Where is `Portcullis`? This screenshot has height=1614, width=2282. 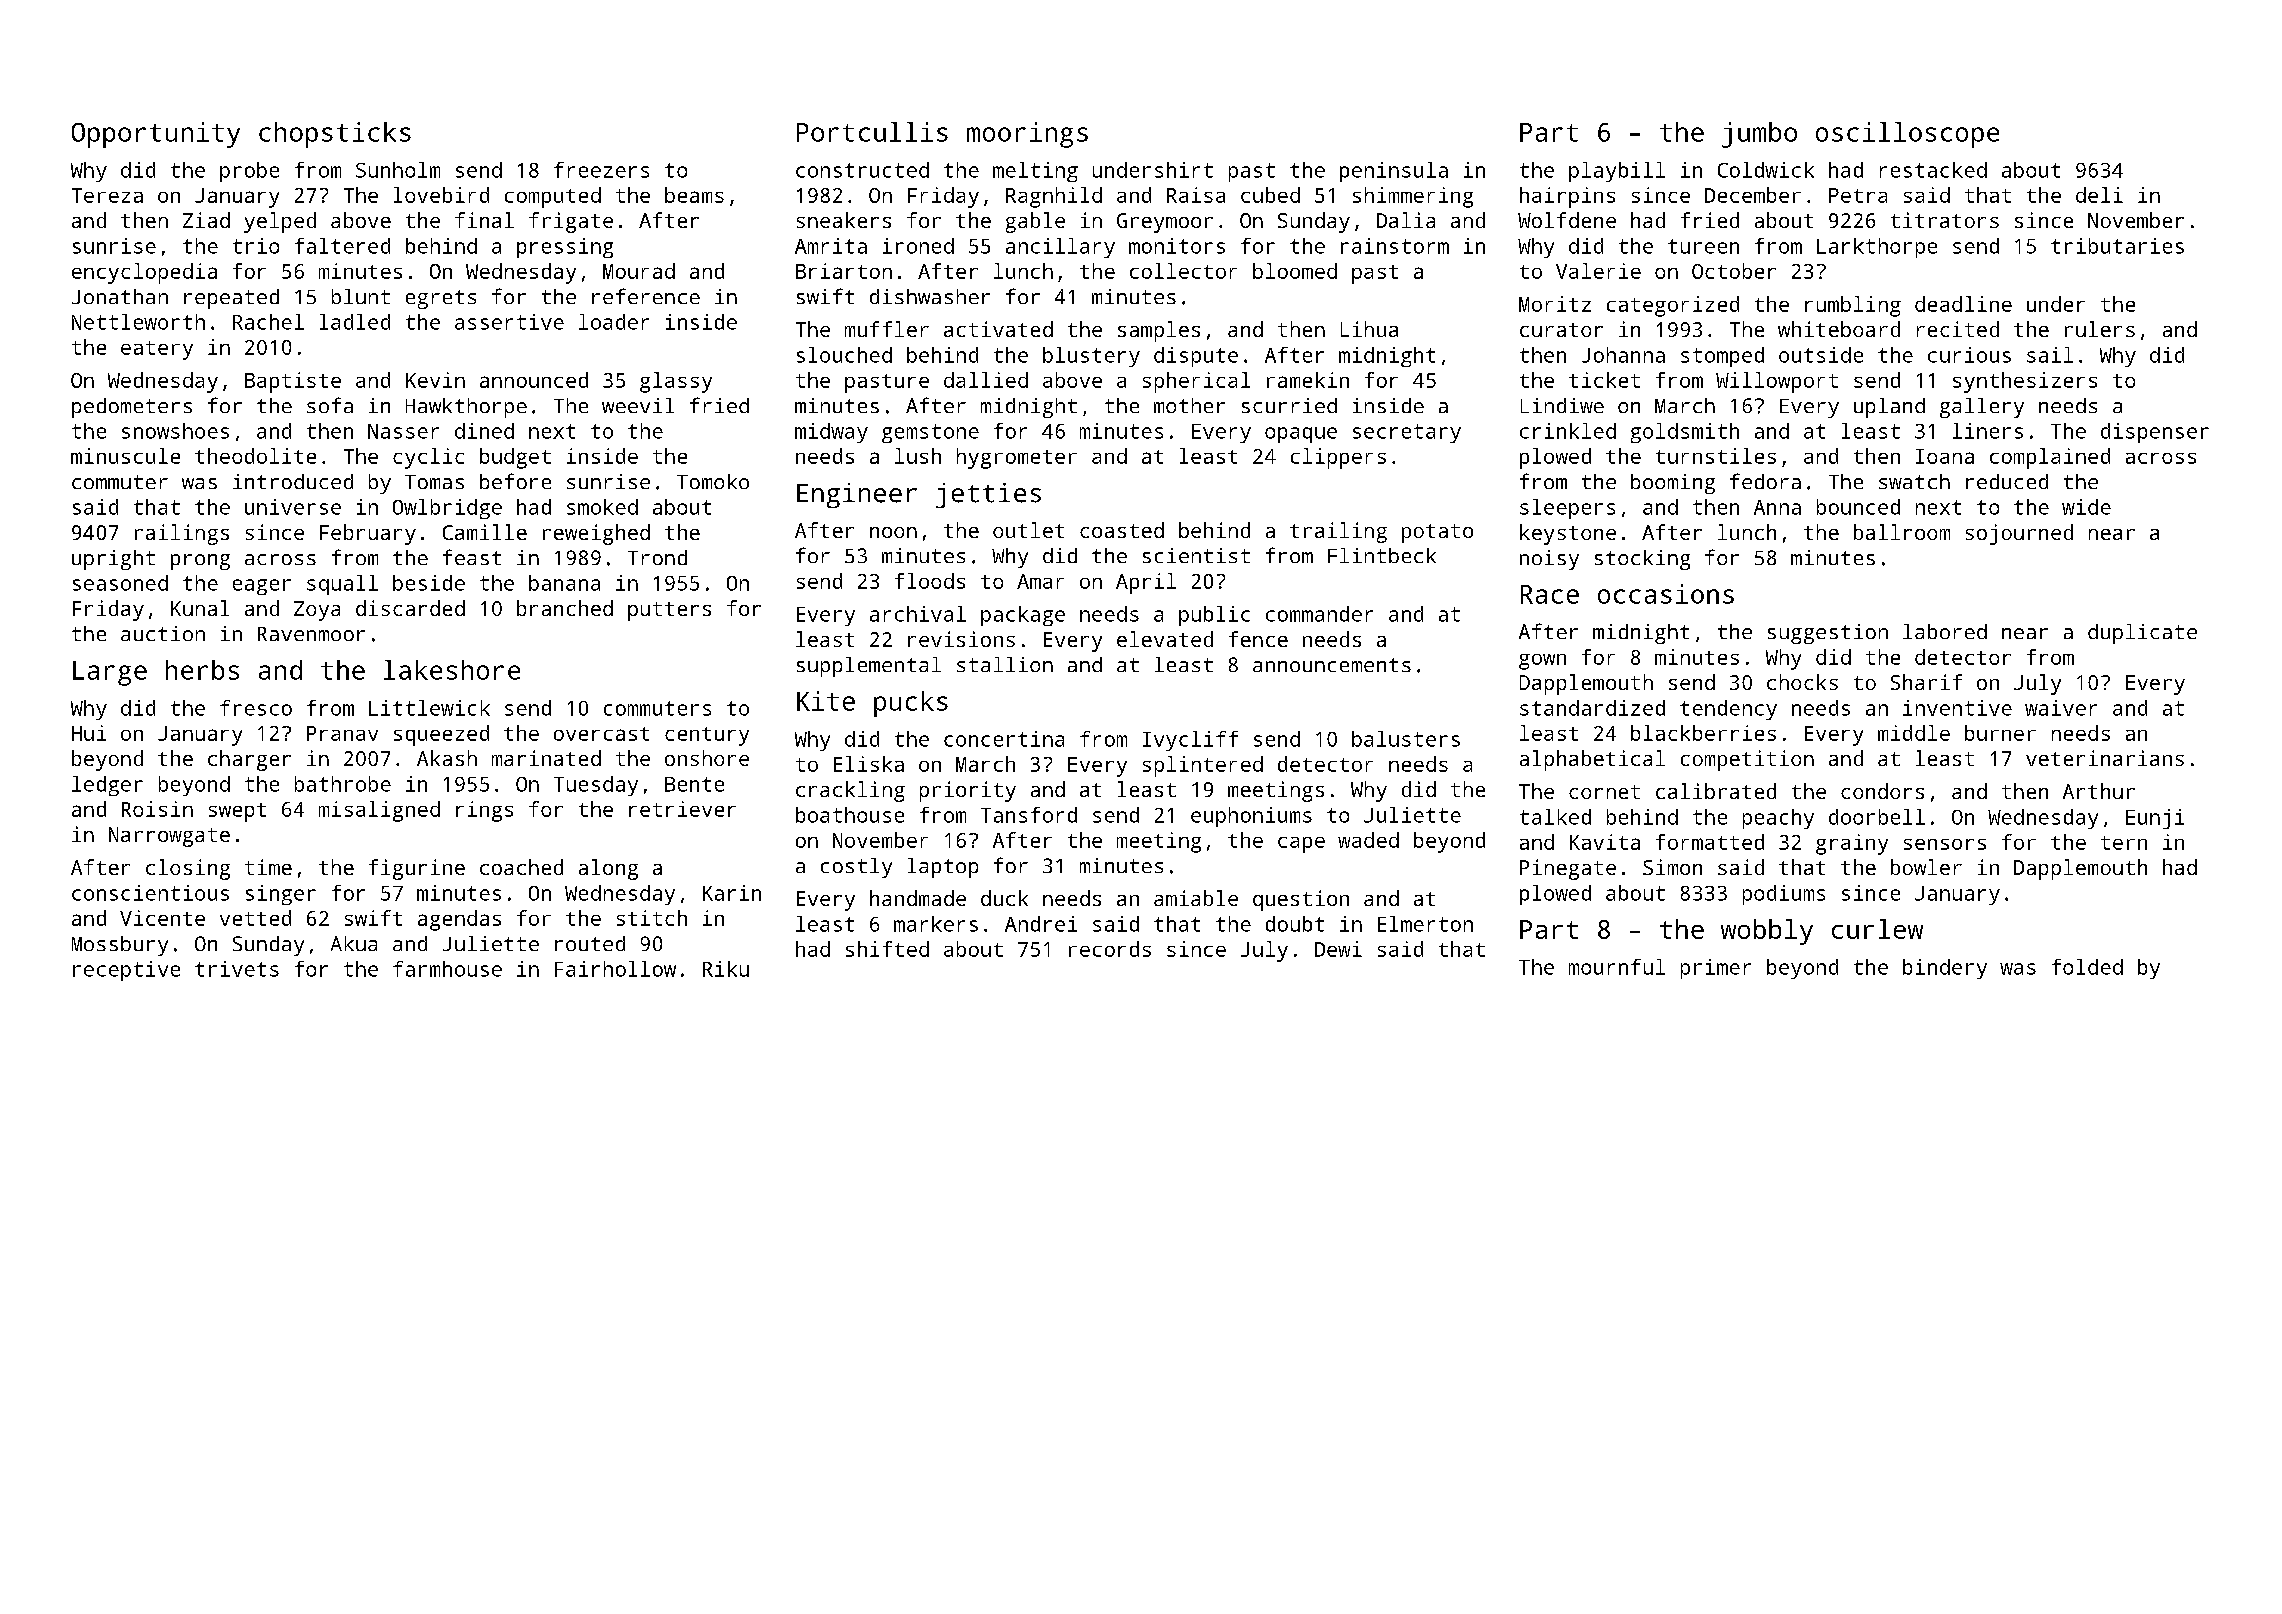
Portcullis is located at coordinates (872, 132).
